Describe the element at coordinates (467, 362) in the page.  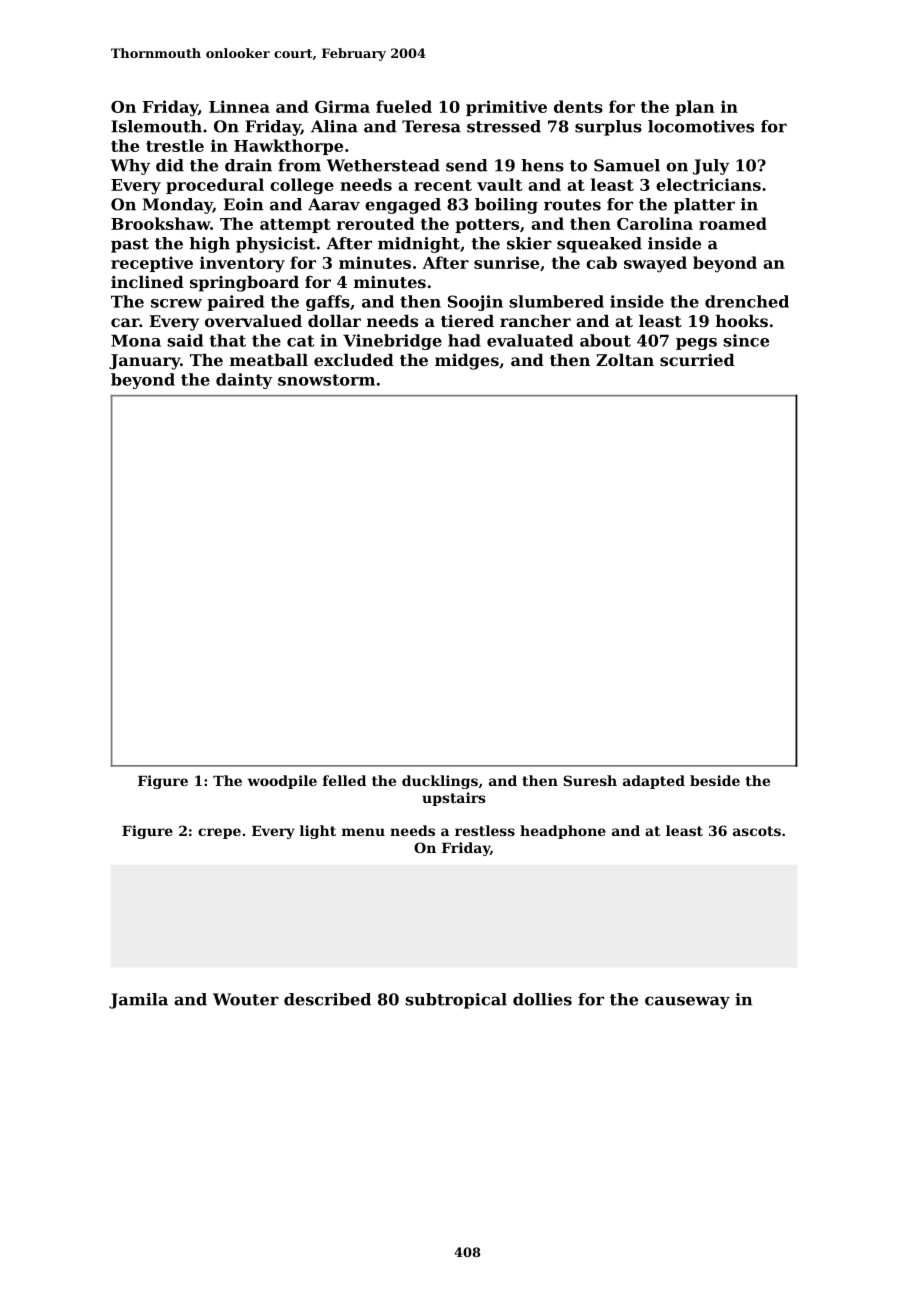
I see `midges` at that location.
